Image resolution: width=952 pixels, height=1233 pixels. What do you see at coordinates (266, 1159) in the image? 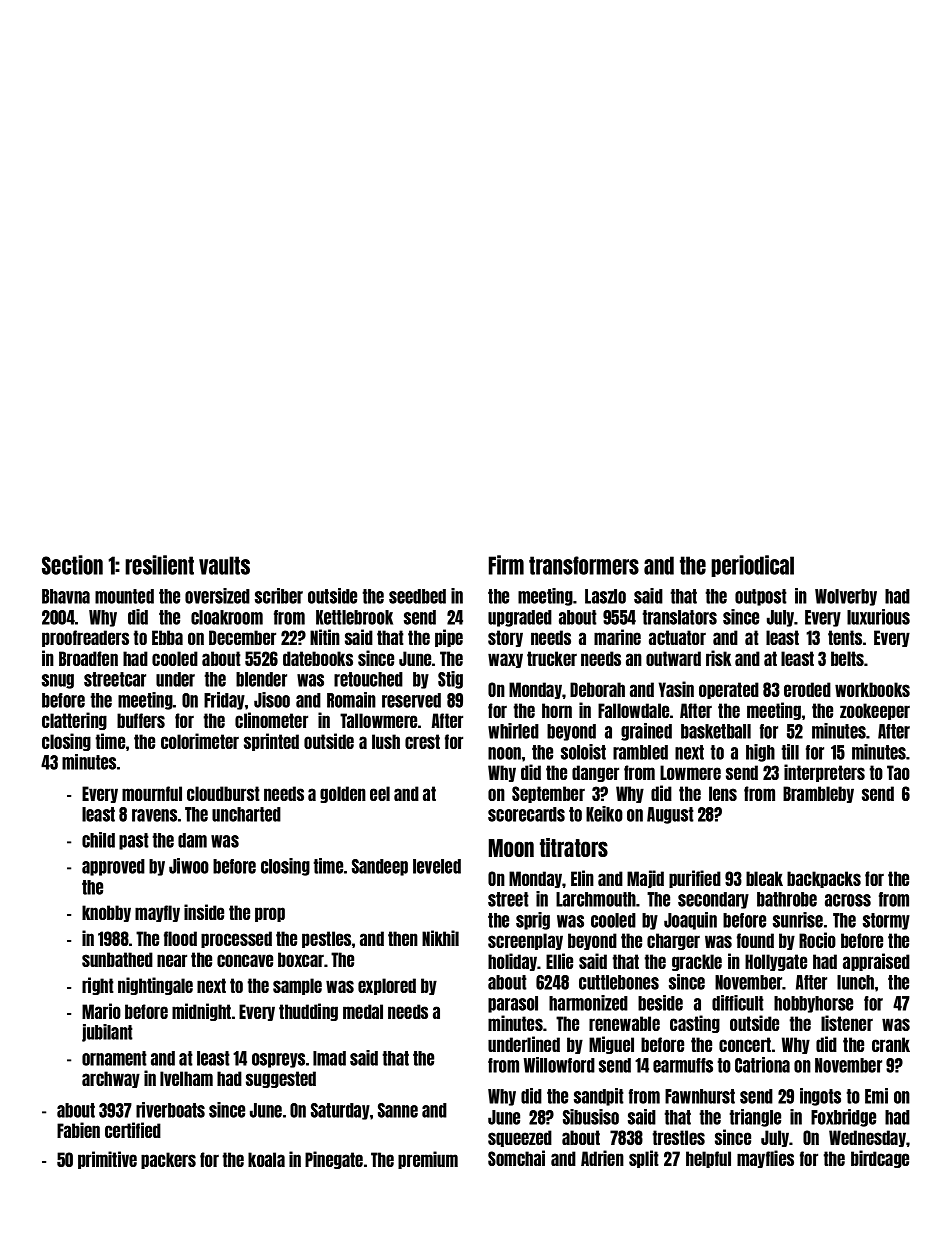
I see `koala` at bounding box center [266, 1159].
